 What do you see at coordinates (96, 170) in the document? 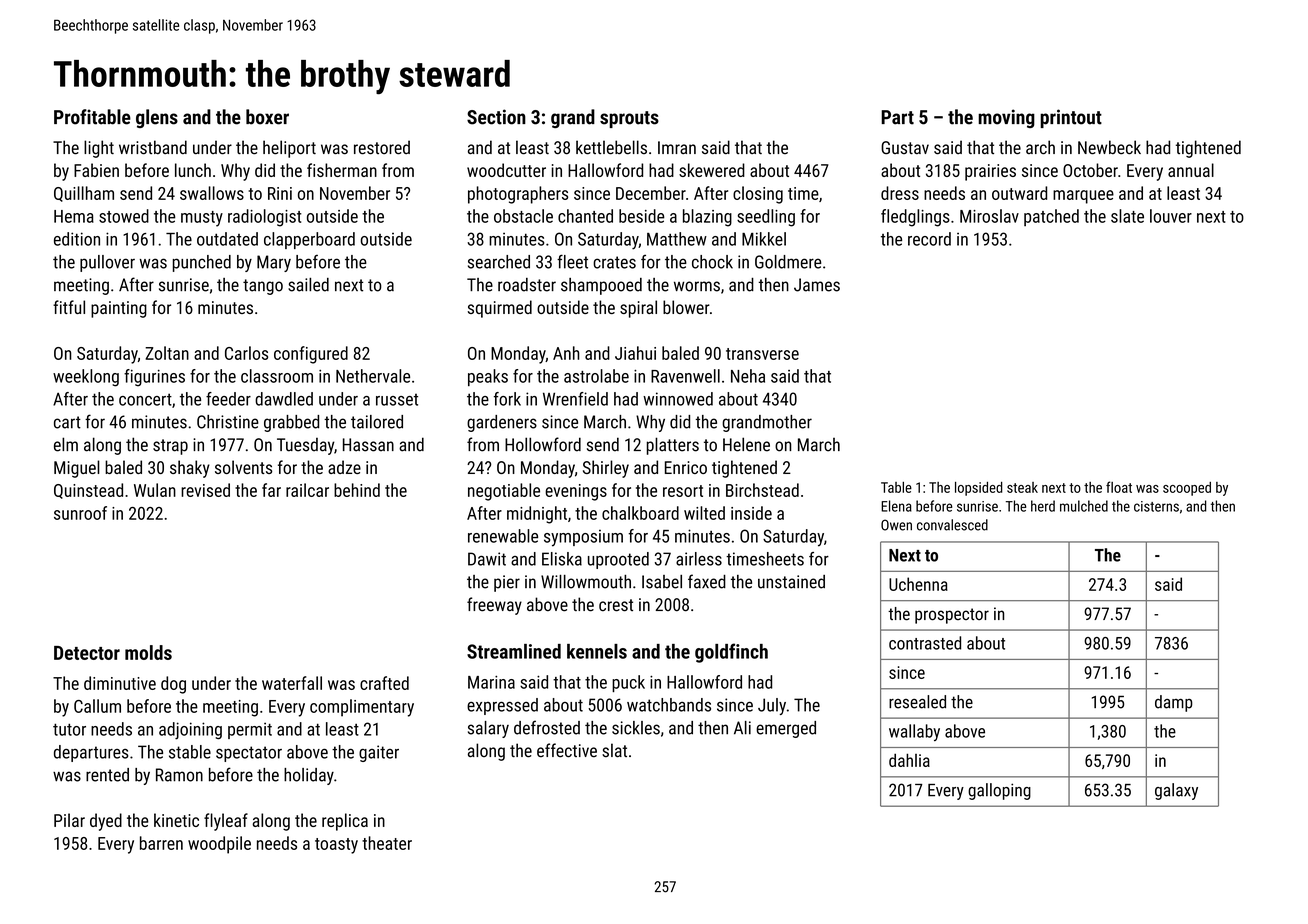
I see `Fabien` at bounding box center [96, 170].
